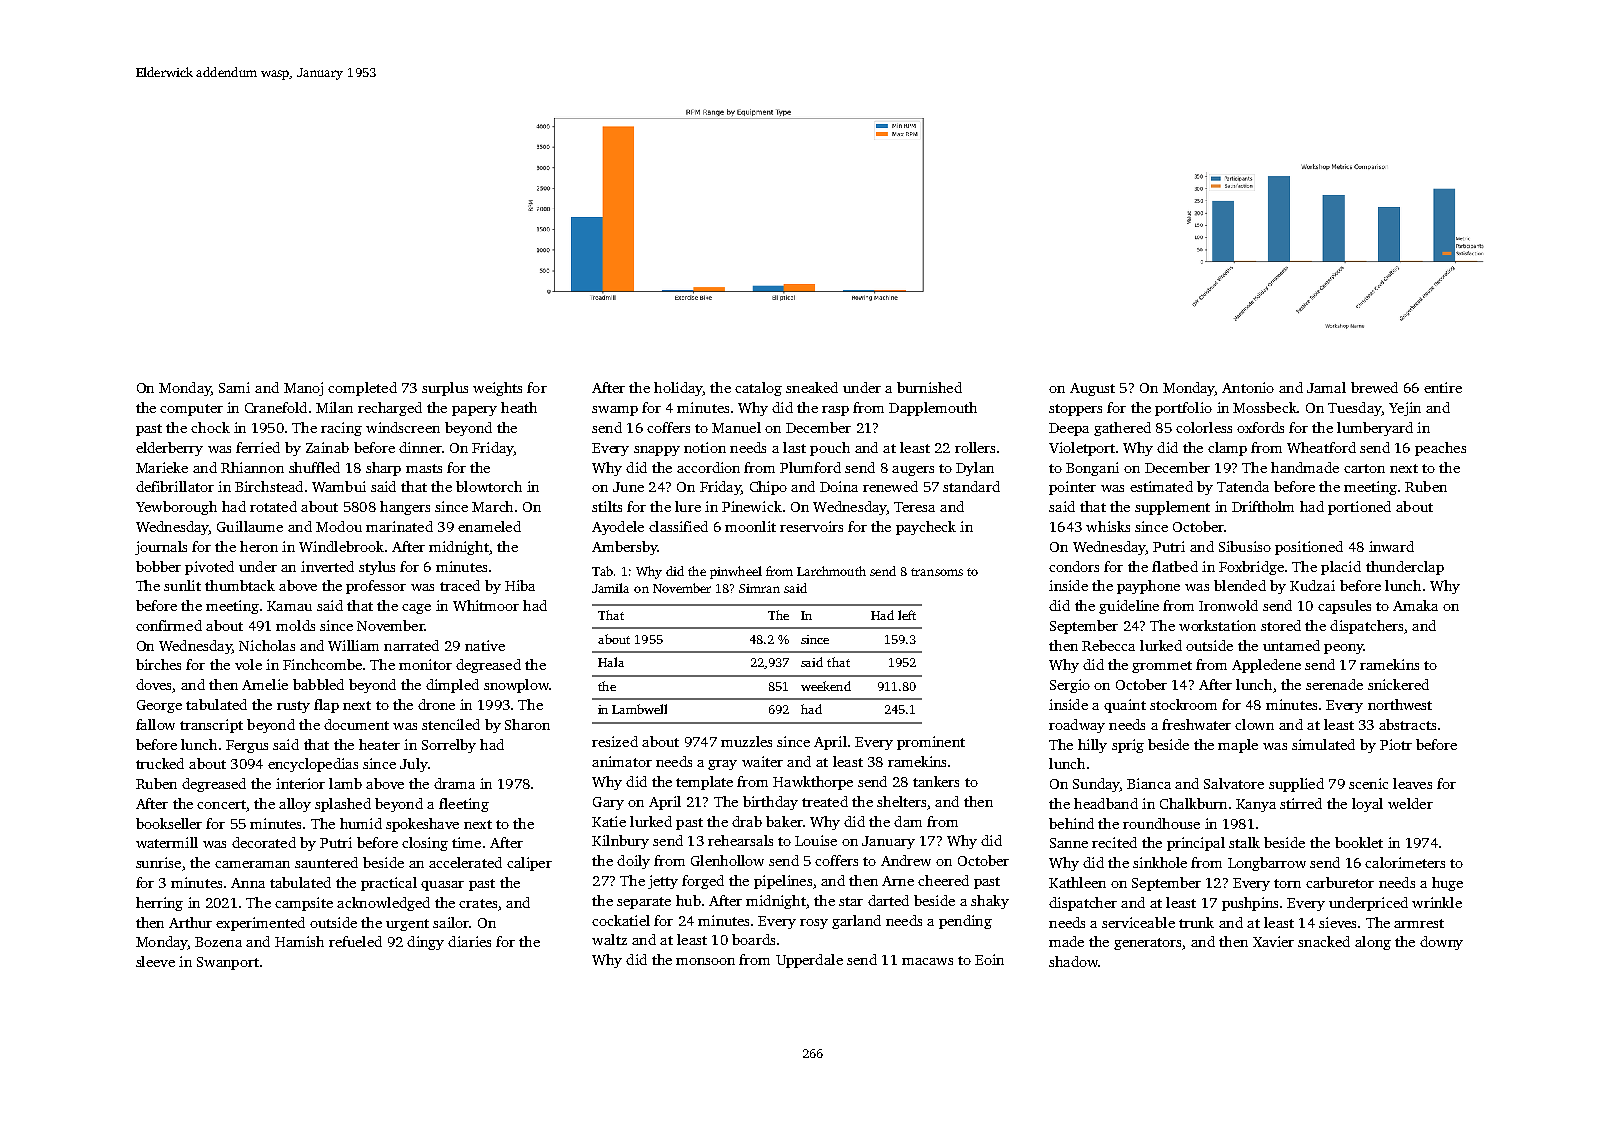  Describe the element at coordinates (445, 389) in the document. I see `surplus` at that location.
